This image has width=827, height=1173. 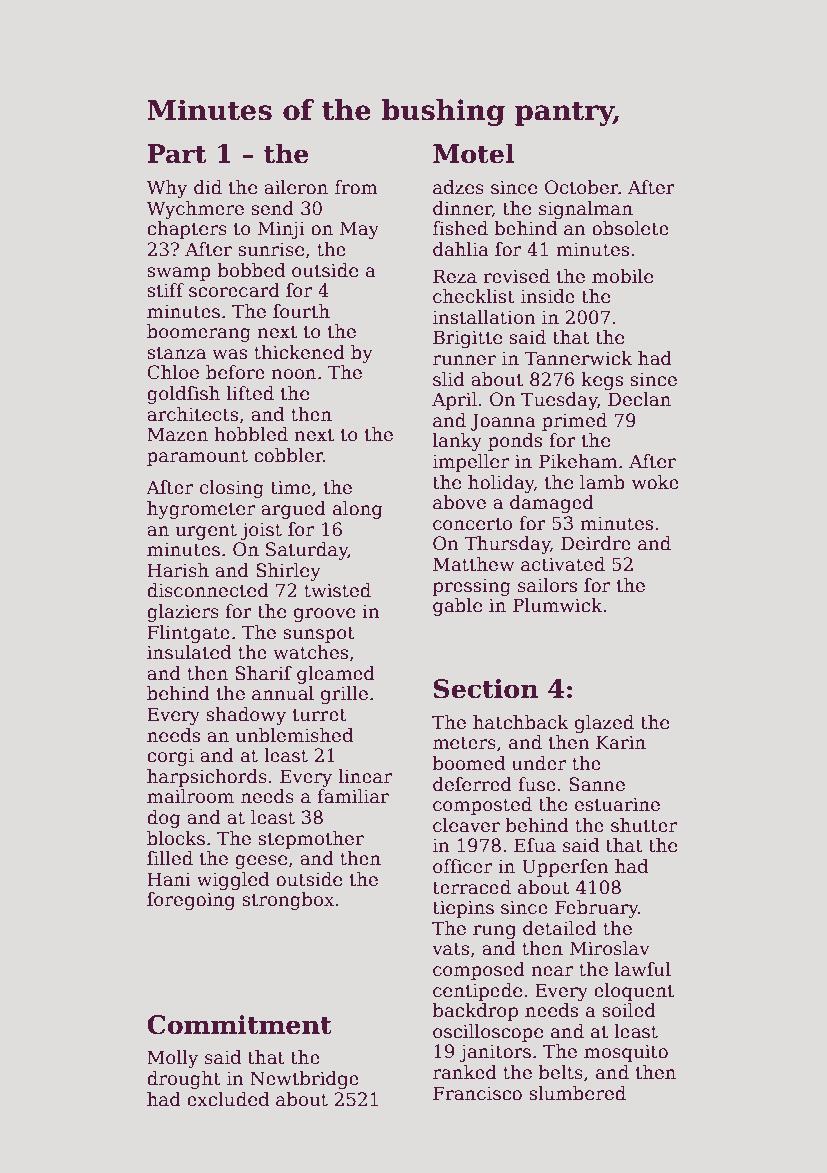 I want to click on glazed, so click(x=604, y=724).
